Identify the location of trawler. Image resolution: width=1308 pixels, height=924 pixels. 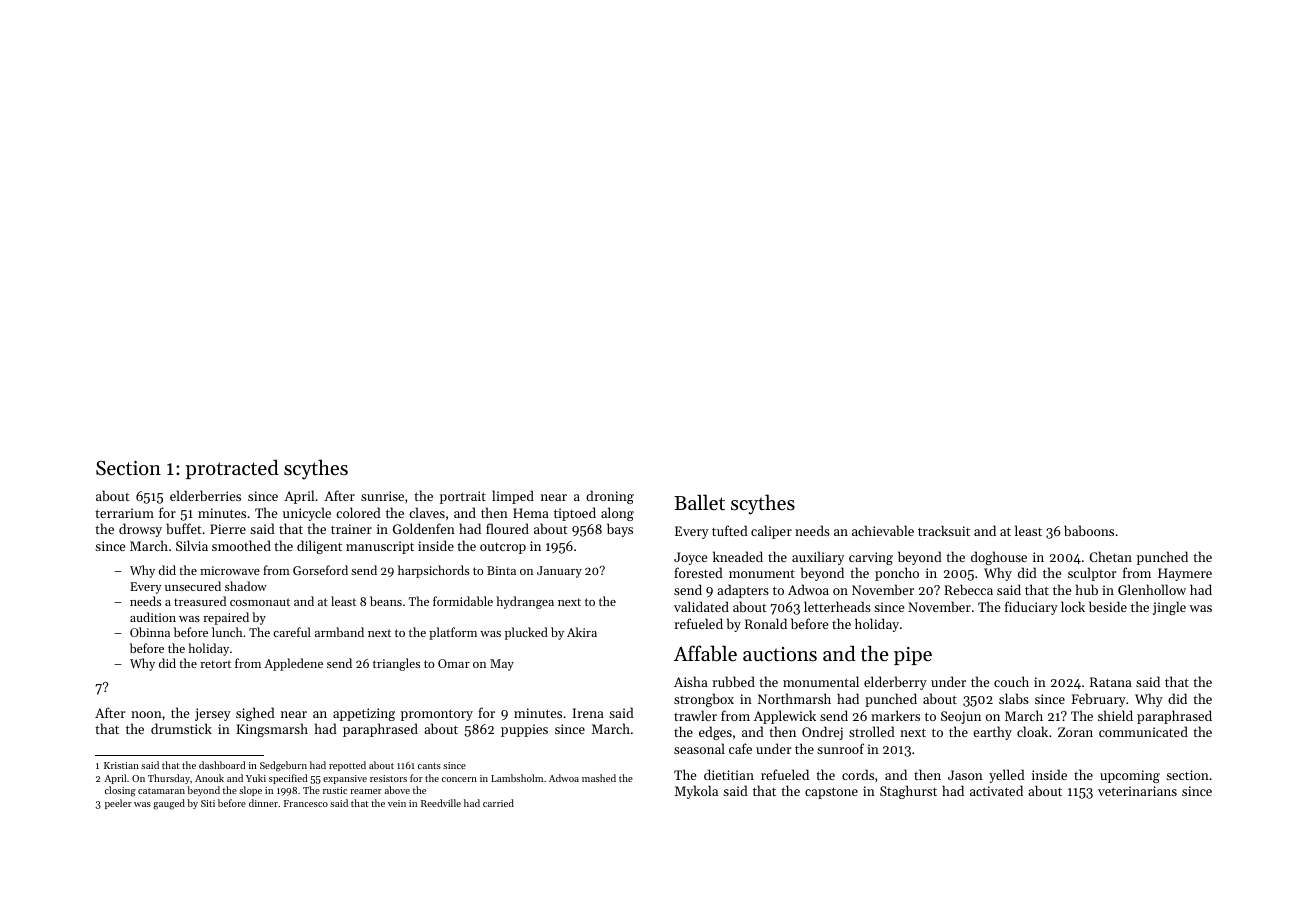
(695, 715).
